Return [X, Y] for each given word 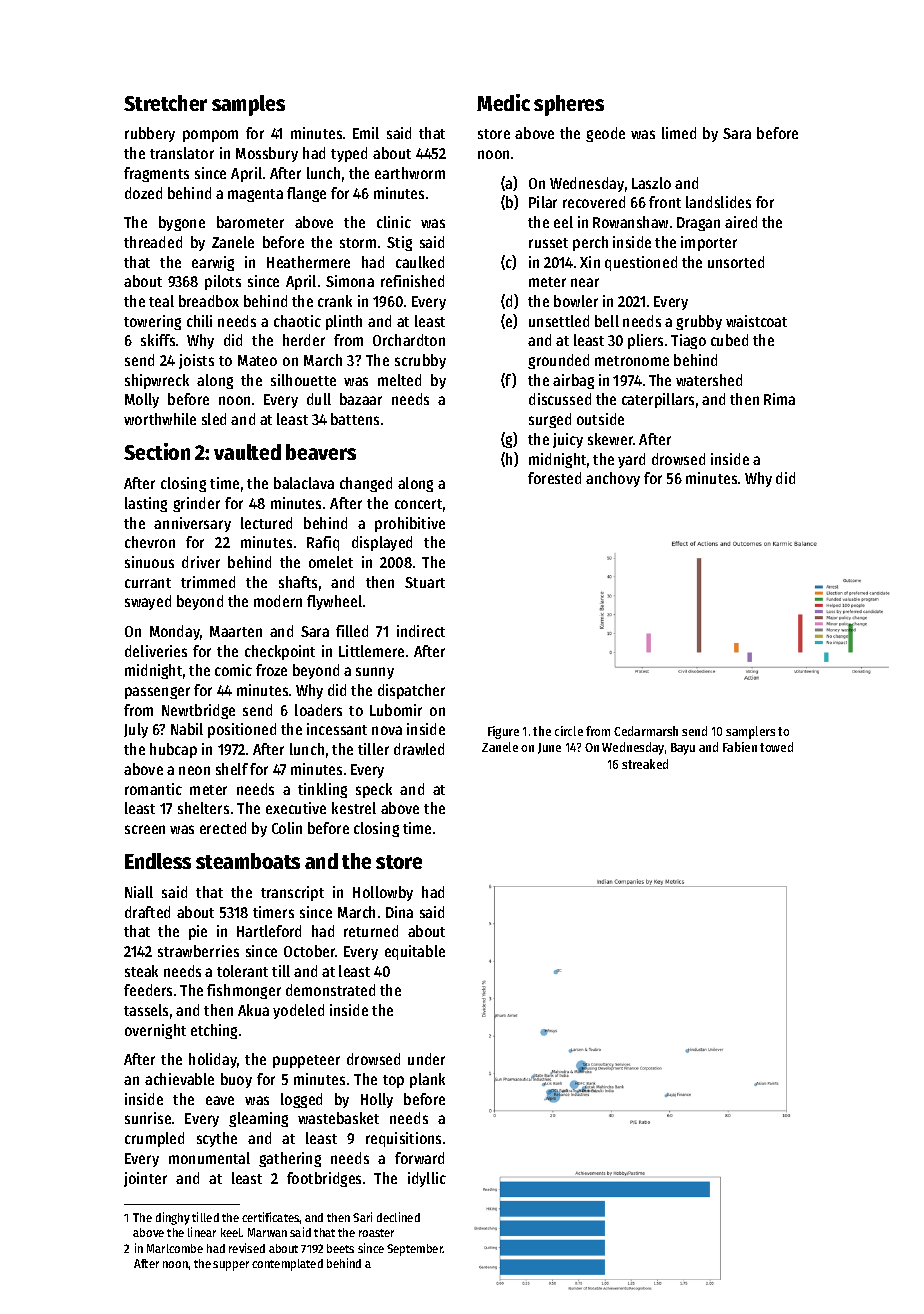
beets [340, 1248]
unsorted [736, 262]
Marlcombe [175, 1248]
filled [352, 631]
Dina [399, 912]
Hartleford [269, 931]
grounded [558, 361]
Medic [503, 102]
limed [679, 133]
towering [152, 322]
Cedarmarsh [646, 731]
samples [248, 105]
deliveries [156, 651]
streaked [645, 764]
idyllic [427, 1179]
